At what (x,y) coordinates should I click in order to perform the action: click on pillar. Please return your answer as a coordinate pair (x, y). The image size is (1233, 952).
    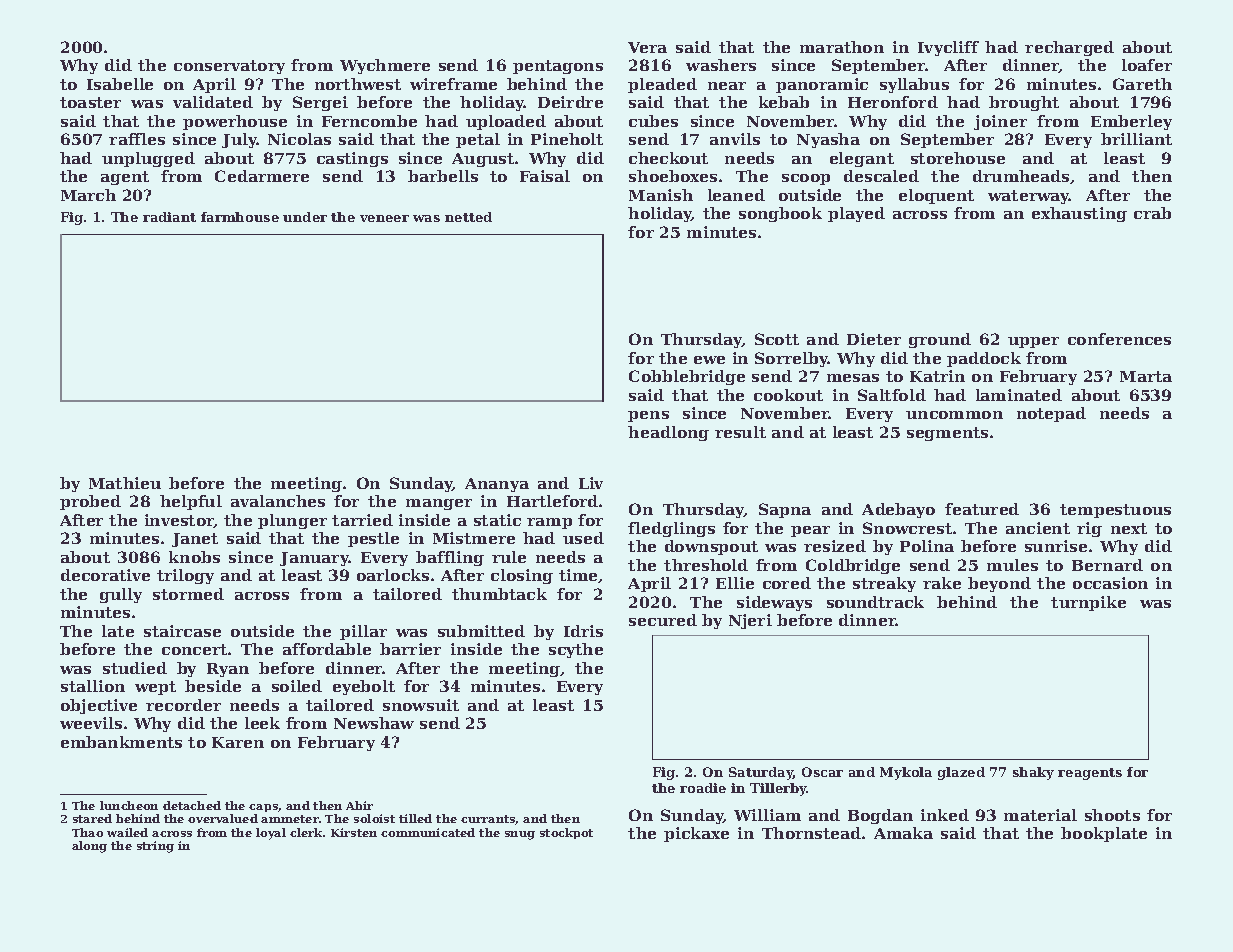
    Looking at the image, I should click on (363, 632).
